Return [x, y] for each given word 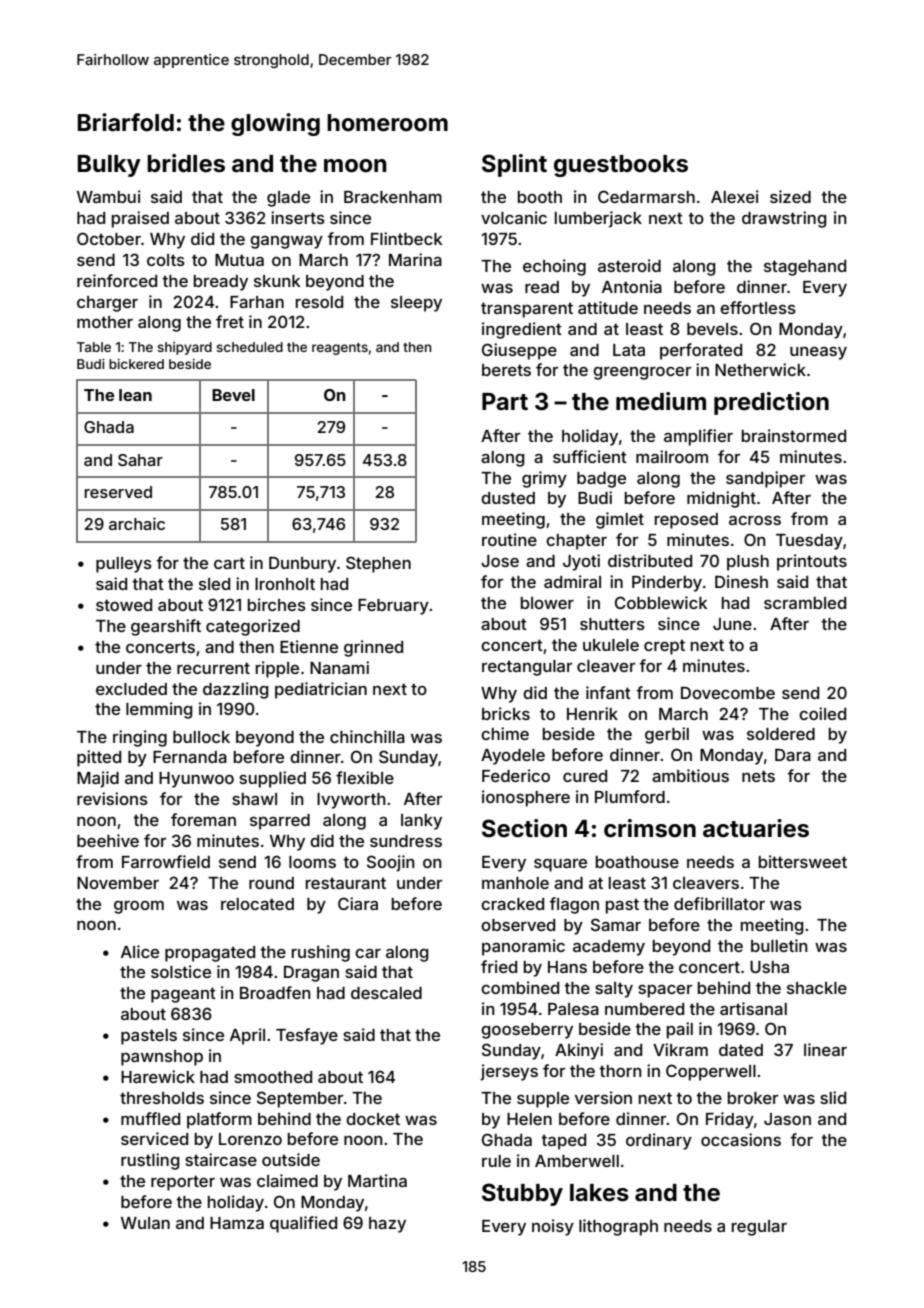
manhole [515, 883]
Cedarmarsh [646, 196]
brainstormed [794, 435]
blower [547, 603]
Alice [140, 951]
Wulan [145, 1223]
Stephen [378, 564]
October [109, 238]
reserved [118, 492]
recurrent [213, 668]
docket [373, 1119]
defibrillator [719, 903]
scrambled [805, 603]
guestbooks [621, 166]
